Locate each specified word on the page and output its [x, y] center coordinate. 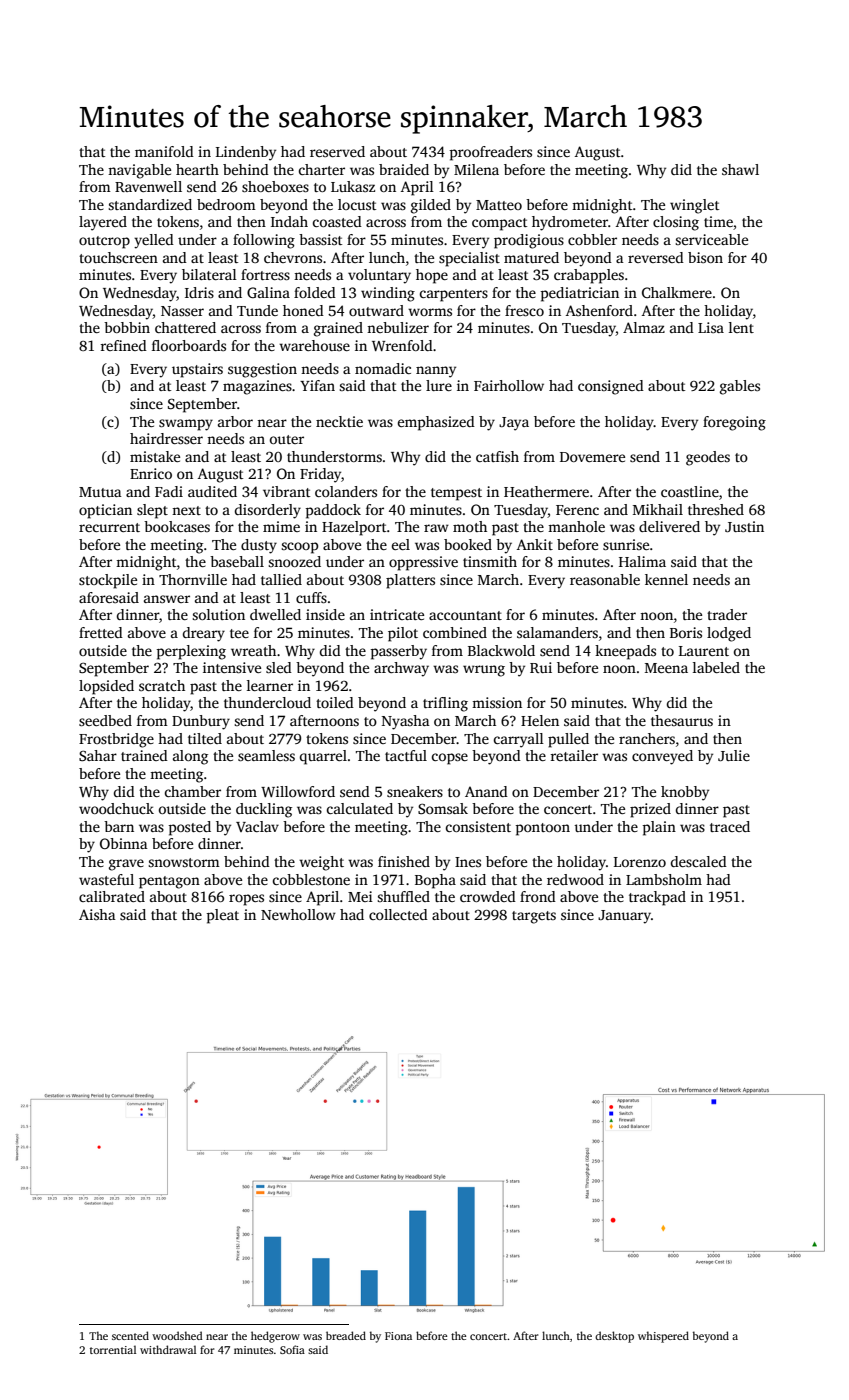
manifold [164, 151]
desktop [614, 1337]
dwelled [275, 614]
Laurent [704, 651]
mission [497, 702]
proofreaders [491, 153]
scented [130, 1335]
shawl [740, 169]
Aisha [97, 914]
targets [534, 917]
